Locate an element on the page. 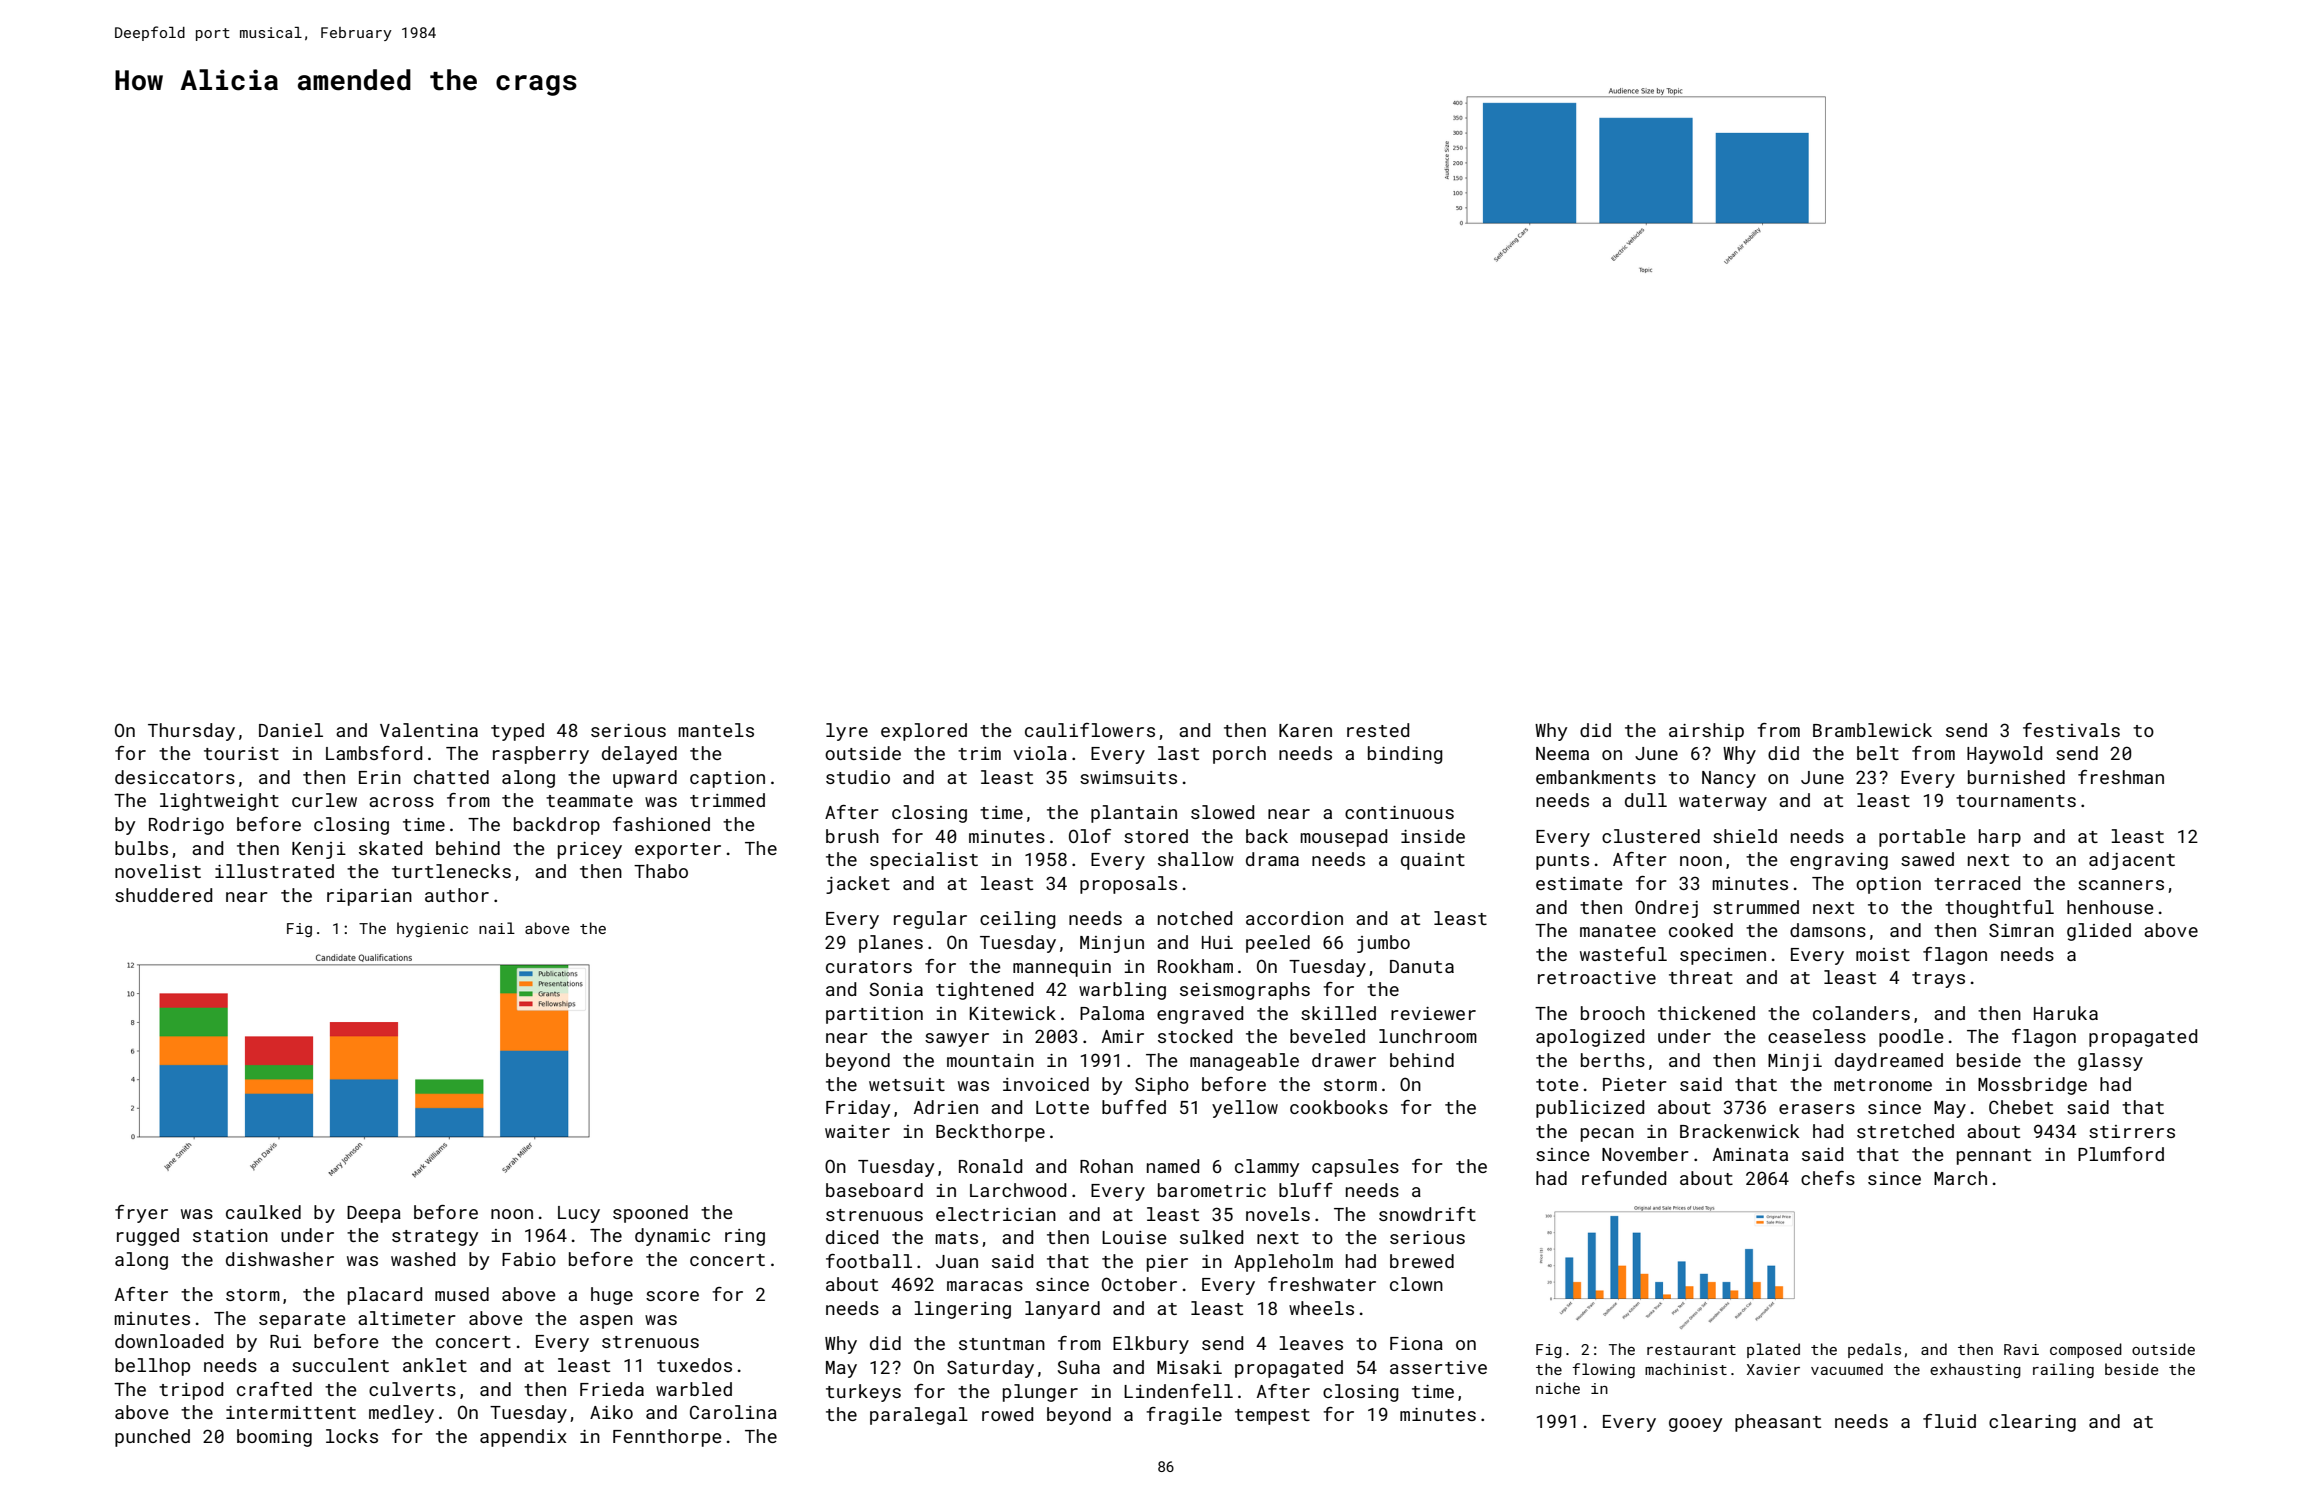 This page has height=1498, width=2314. booming is located at coordinates (274, 1438).
